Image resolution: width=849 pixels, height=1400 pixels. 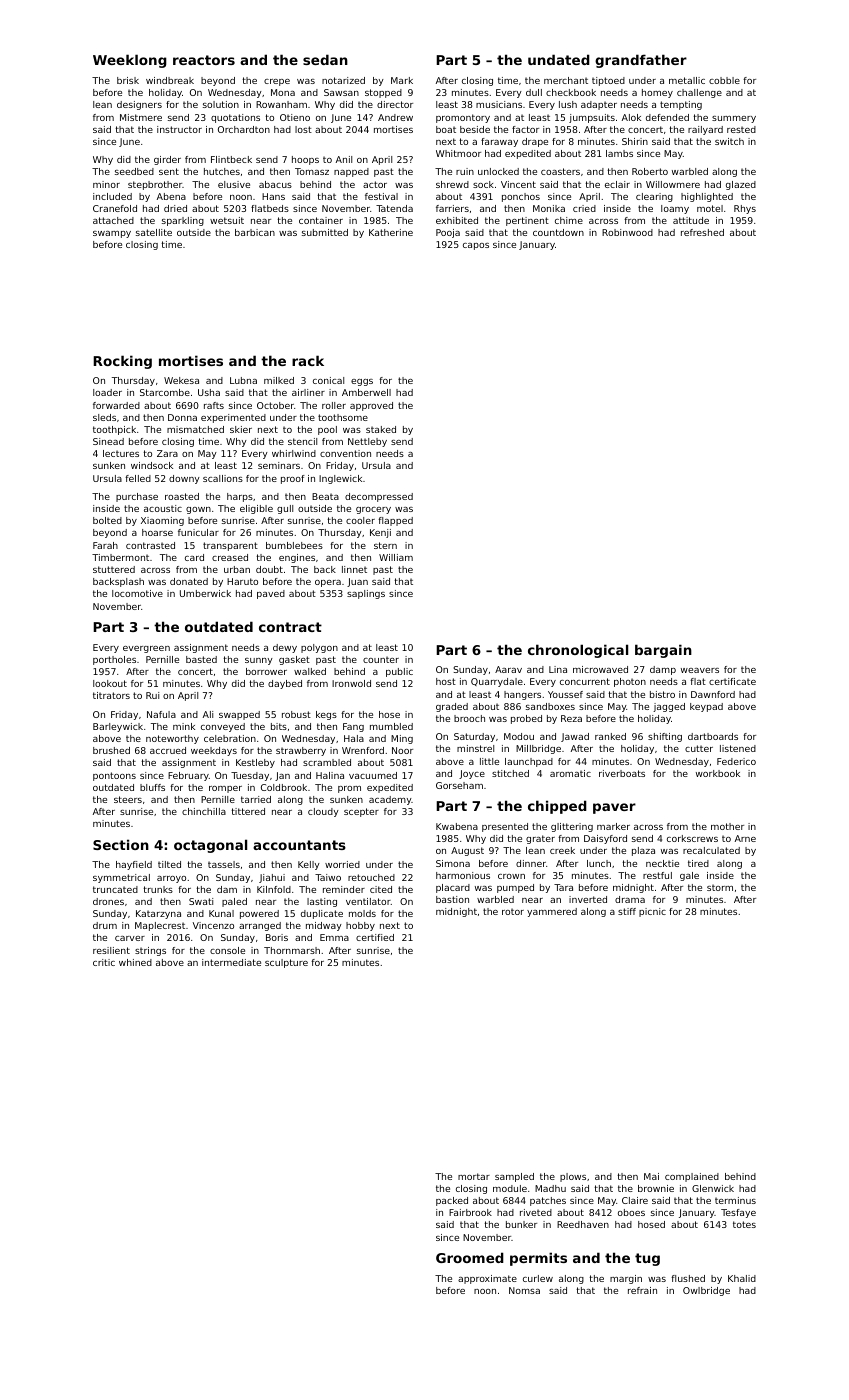 I want to click on aromatic, so click(x=570, y=773).
